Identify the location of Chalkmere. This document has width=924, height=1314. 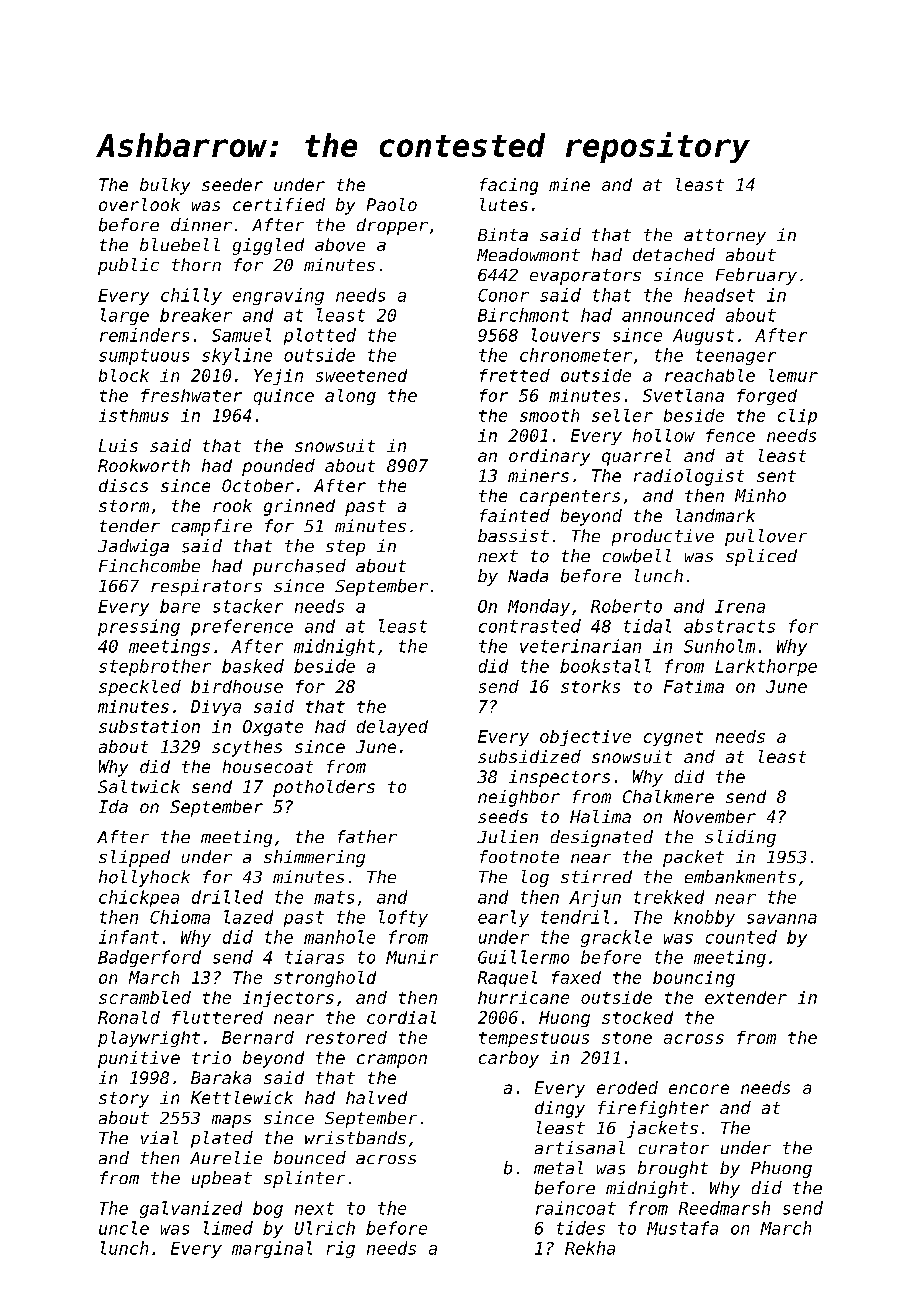
(668, 796).
